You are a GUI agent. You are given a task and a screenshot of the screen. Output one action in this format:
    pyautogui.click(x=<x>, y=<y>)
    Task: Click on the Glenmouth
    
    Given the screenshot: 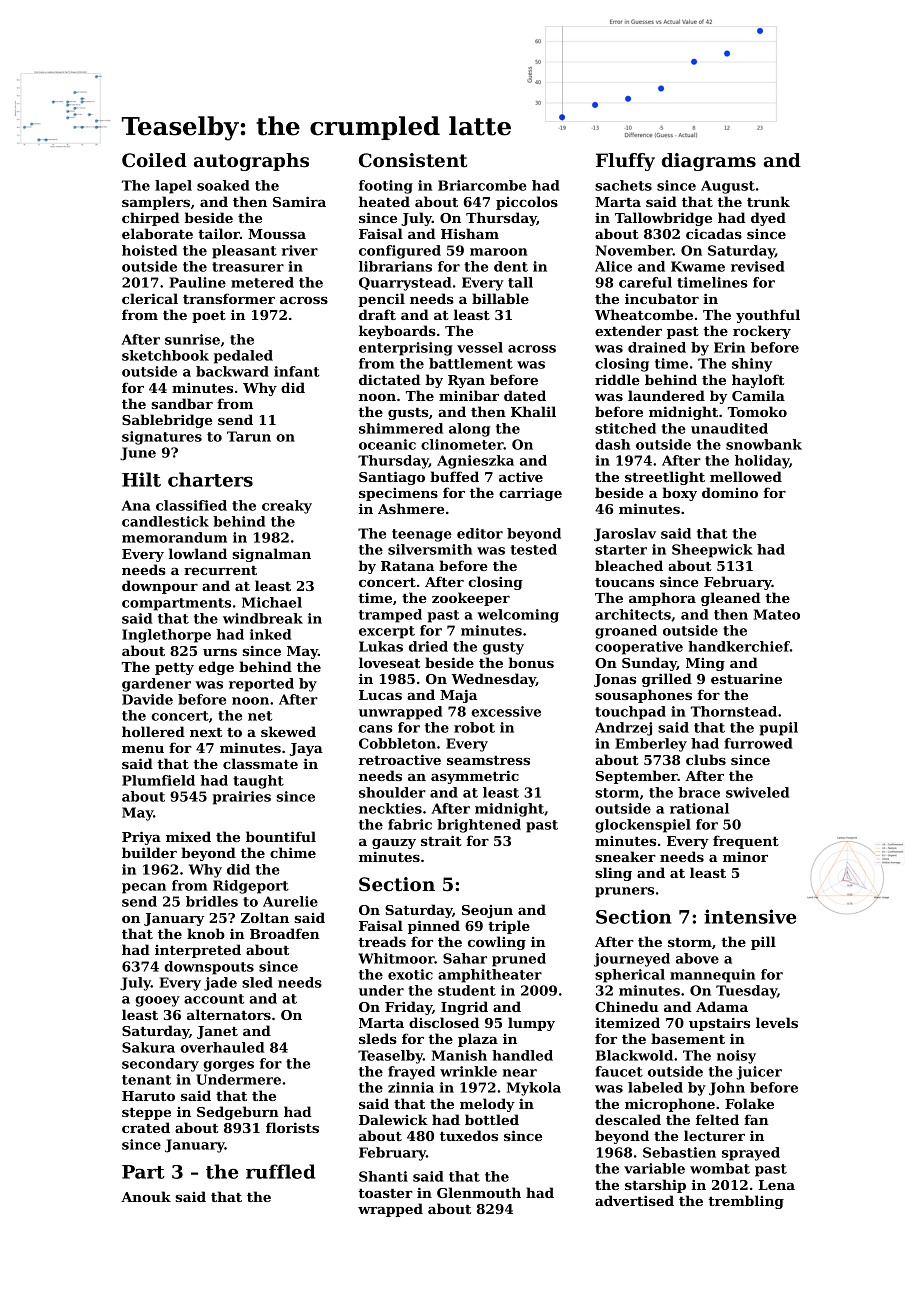 What is the action you would take?
    pyautogui.click(x=479, y=1192)
